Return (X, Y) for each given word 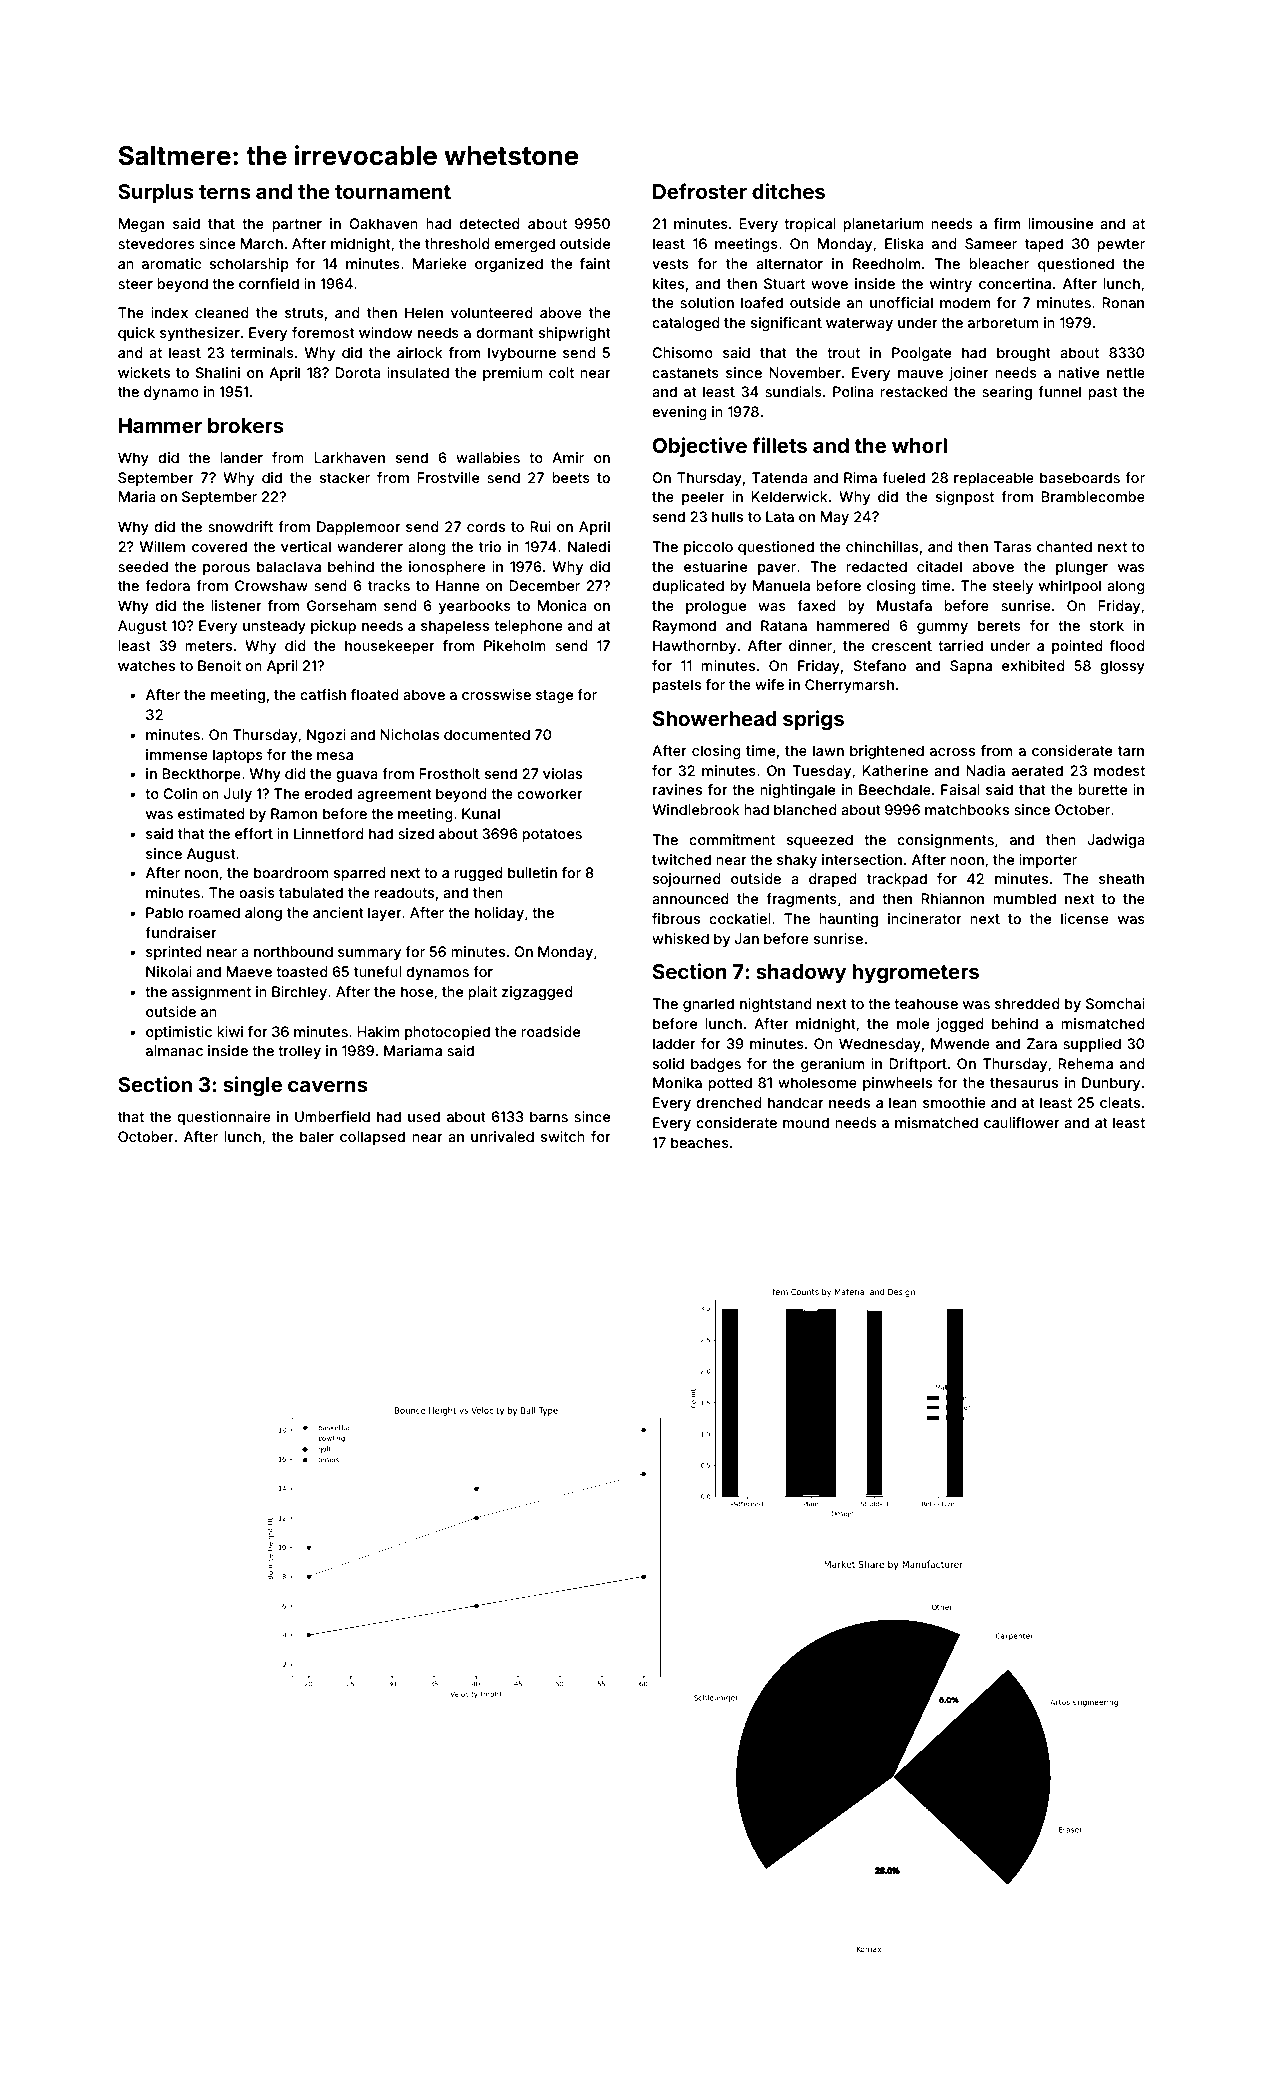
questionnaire (224, 1118)
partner (297, 225)
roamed (214, 912)
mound (806, 1122)
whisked (680, 938)
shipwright (575, 334)
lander (241, 457)
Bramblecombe (1093, 496)
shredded (1027, 1003)
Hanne (458, 585)
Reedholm (886, 263)
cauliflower (1022, 1122)
